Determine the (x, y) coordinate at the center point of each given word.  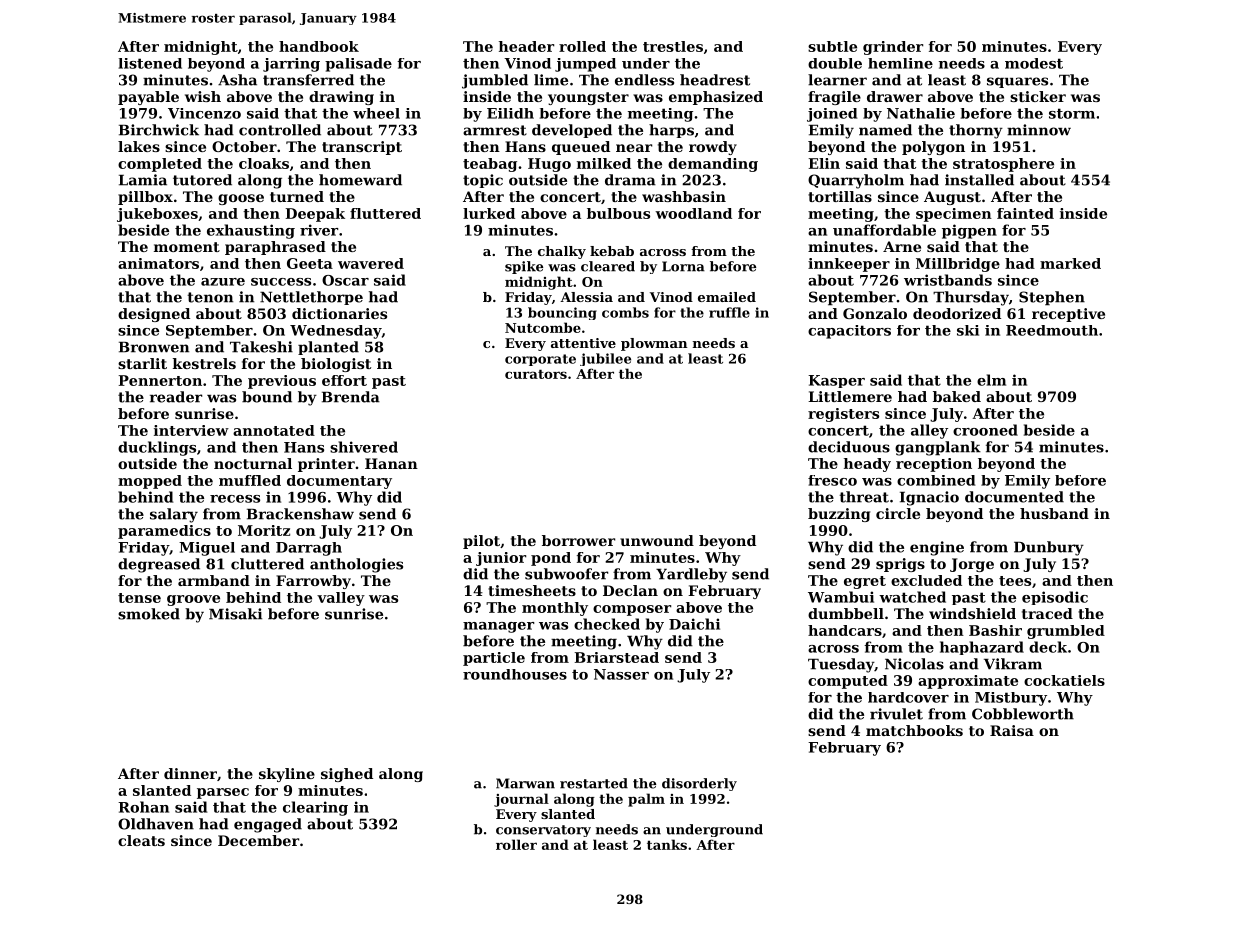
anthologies (356, 565)
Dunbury (1049, 548)
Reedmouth (1052, 330)
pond (551, 559)
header (526, 46)
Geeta (310, 263)
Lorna (683, 266)
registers (843, 415)
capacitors (849, 332)
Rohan (143, 807)
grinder (893, 48)
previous (282, 382)
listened (150, 63)
